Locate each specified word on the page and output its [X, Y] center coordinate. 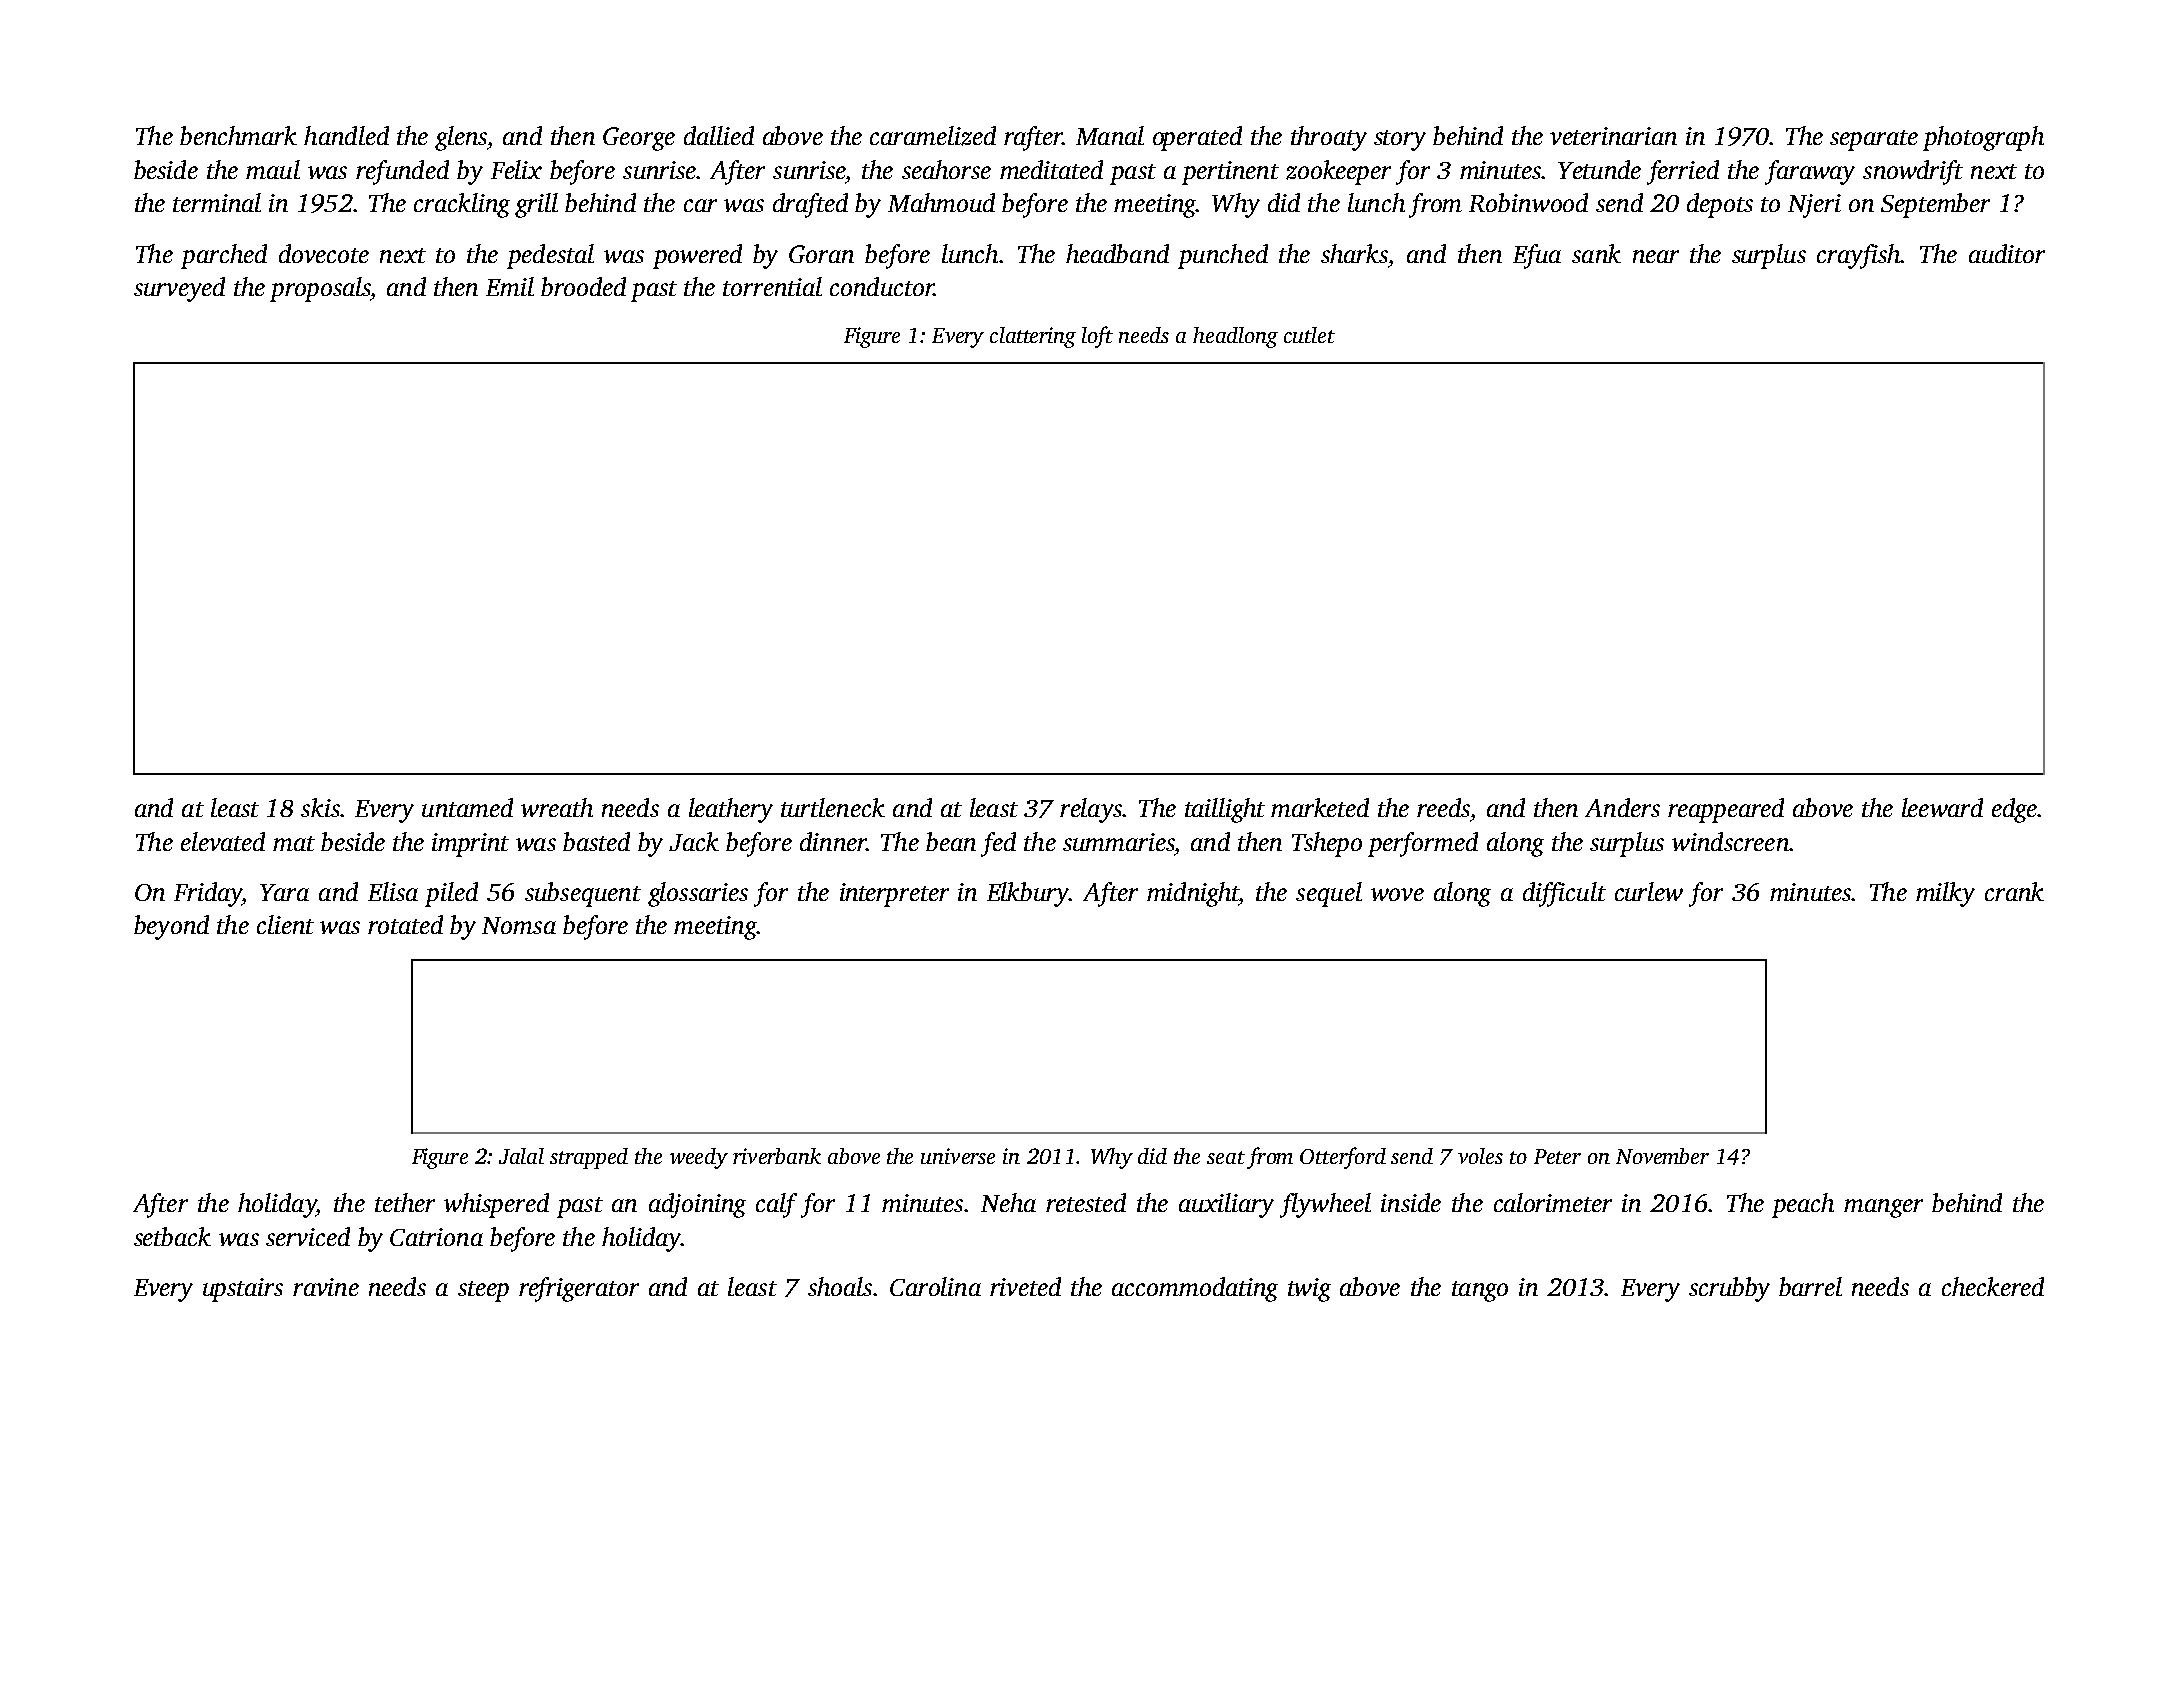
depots [1720, 205]
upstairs [243, 1290]
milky [1945, 894]
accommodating [1195, 1289]
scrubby [1729, 1289]
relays [1091, 810]
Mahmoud [941, 202]
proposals [320, 289]
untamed [467, 807]
